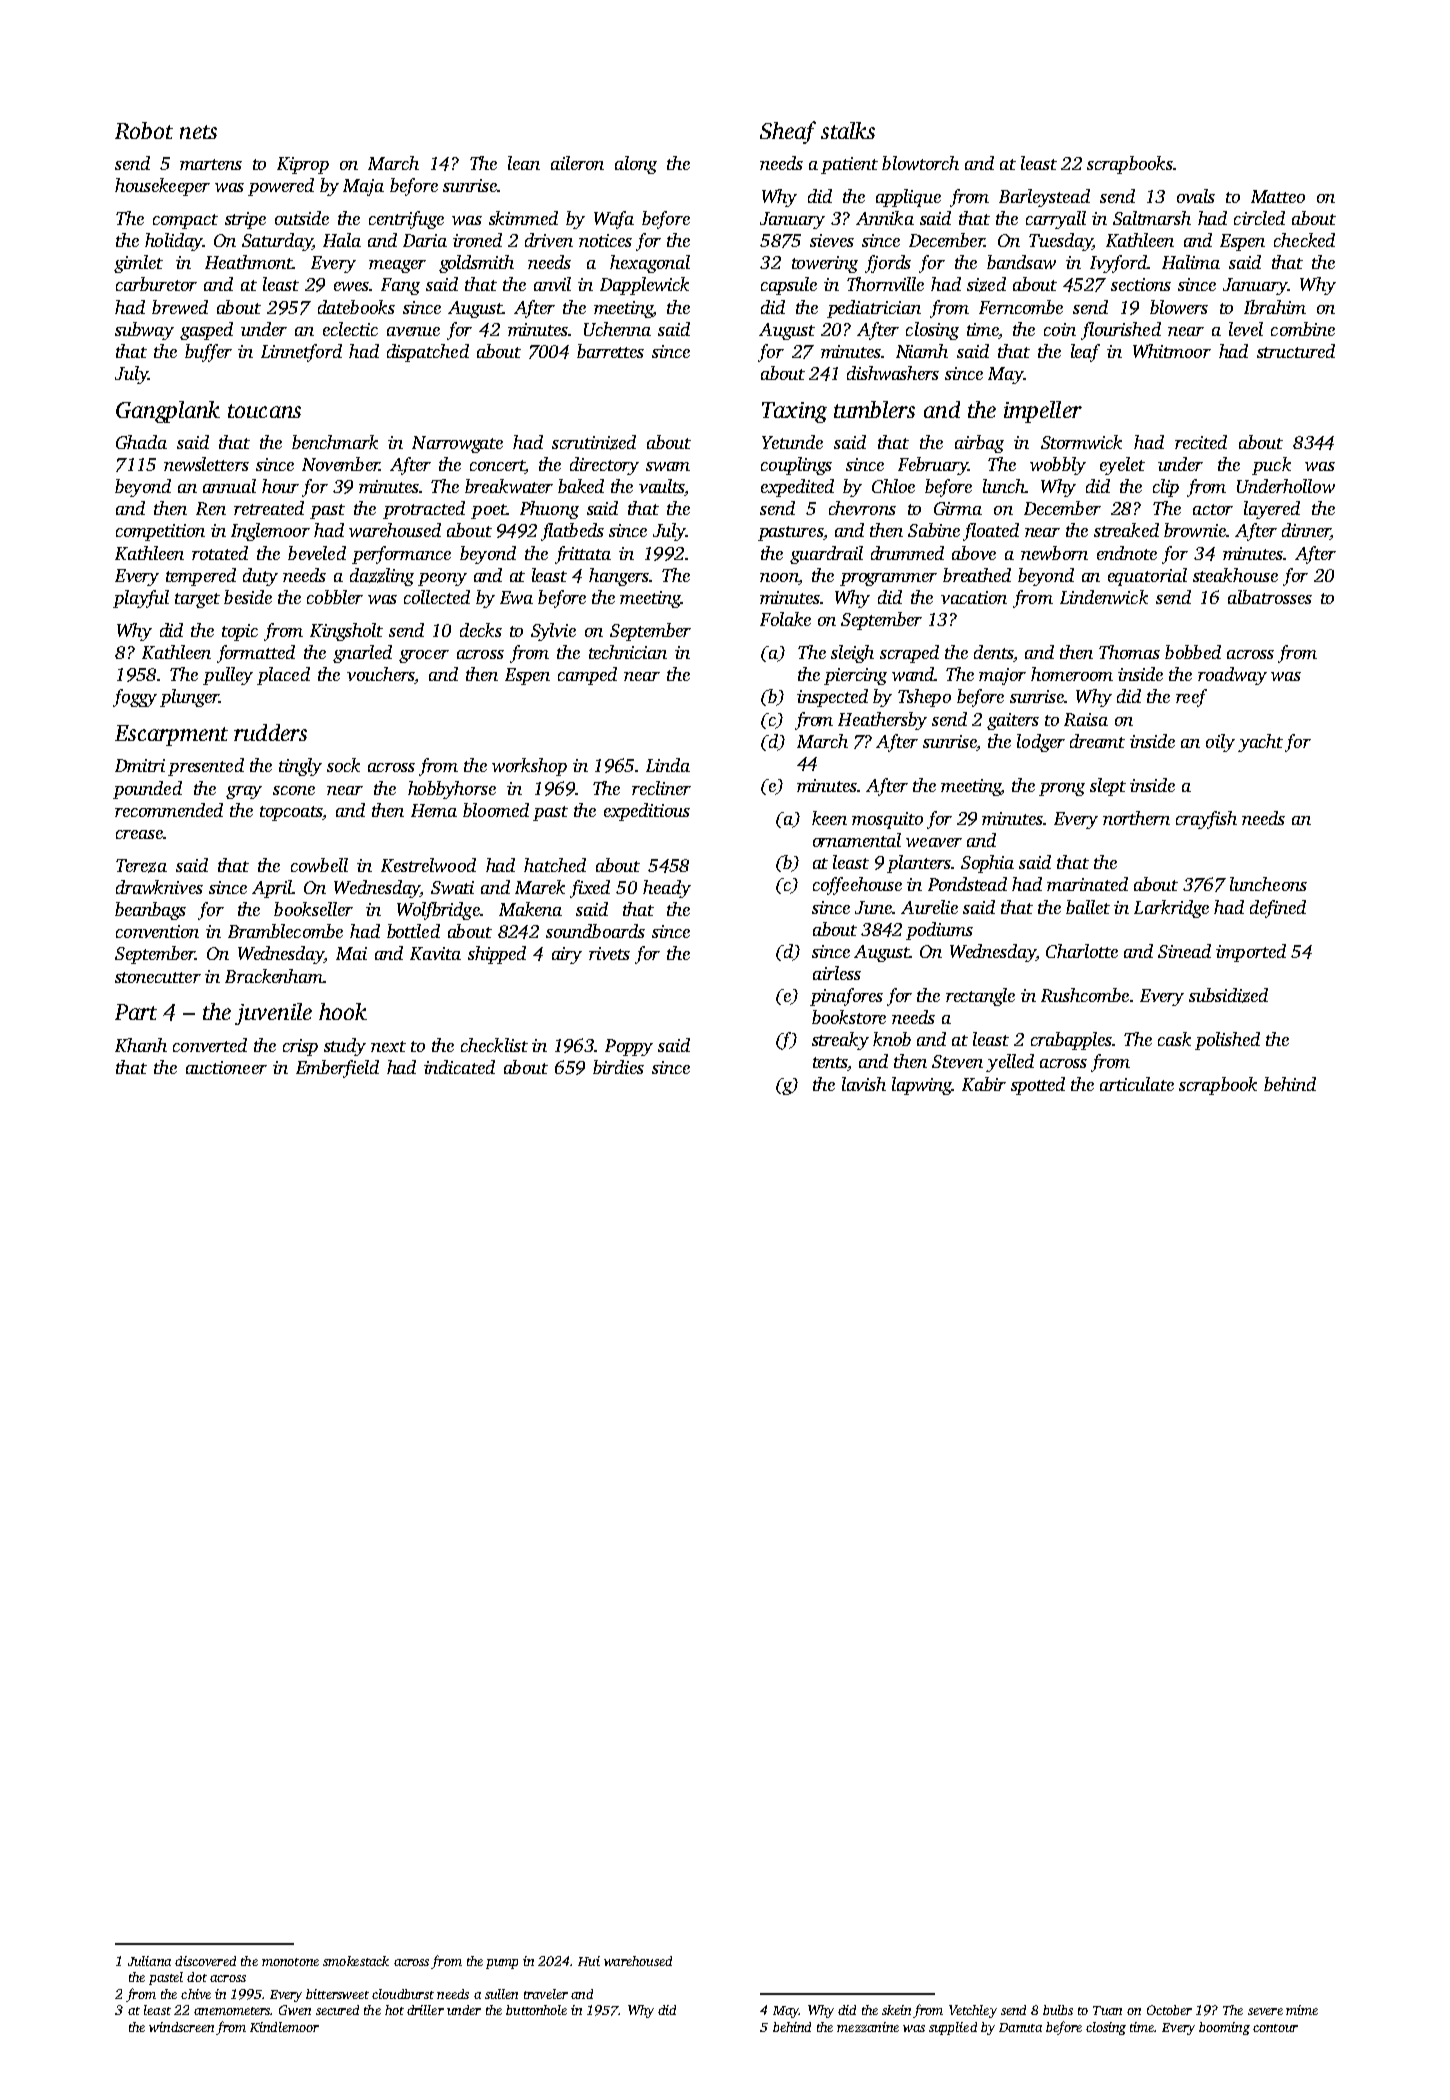 The height and width of the screenshot is (2100, 1450). Describe the element at coordinates (788, 132) in the screenshot. I see `Sheaf` at that location.
